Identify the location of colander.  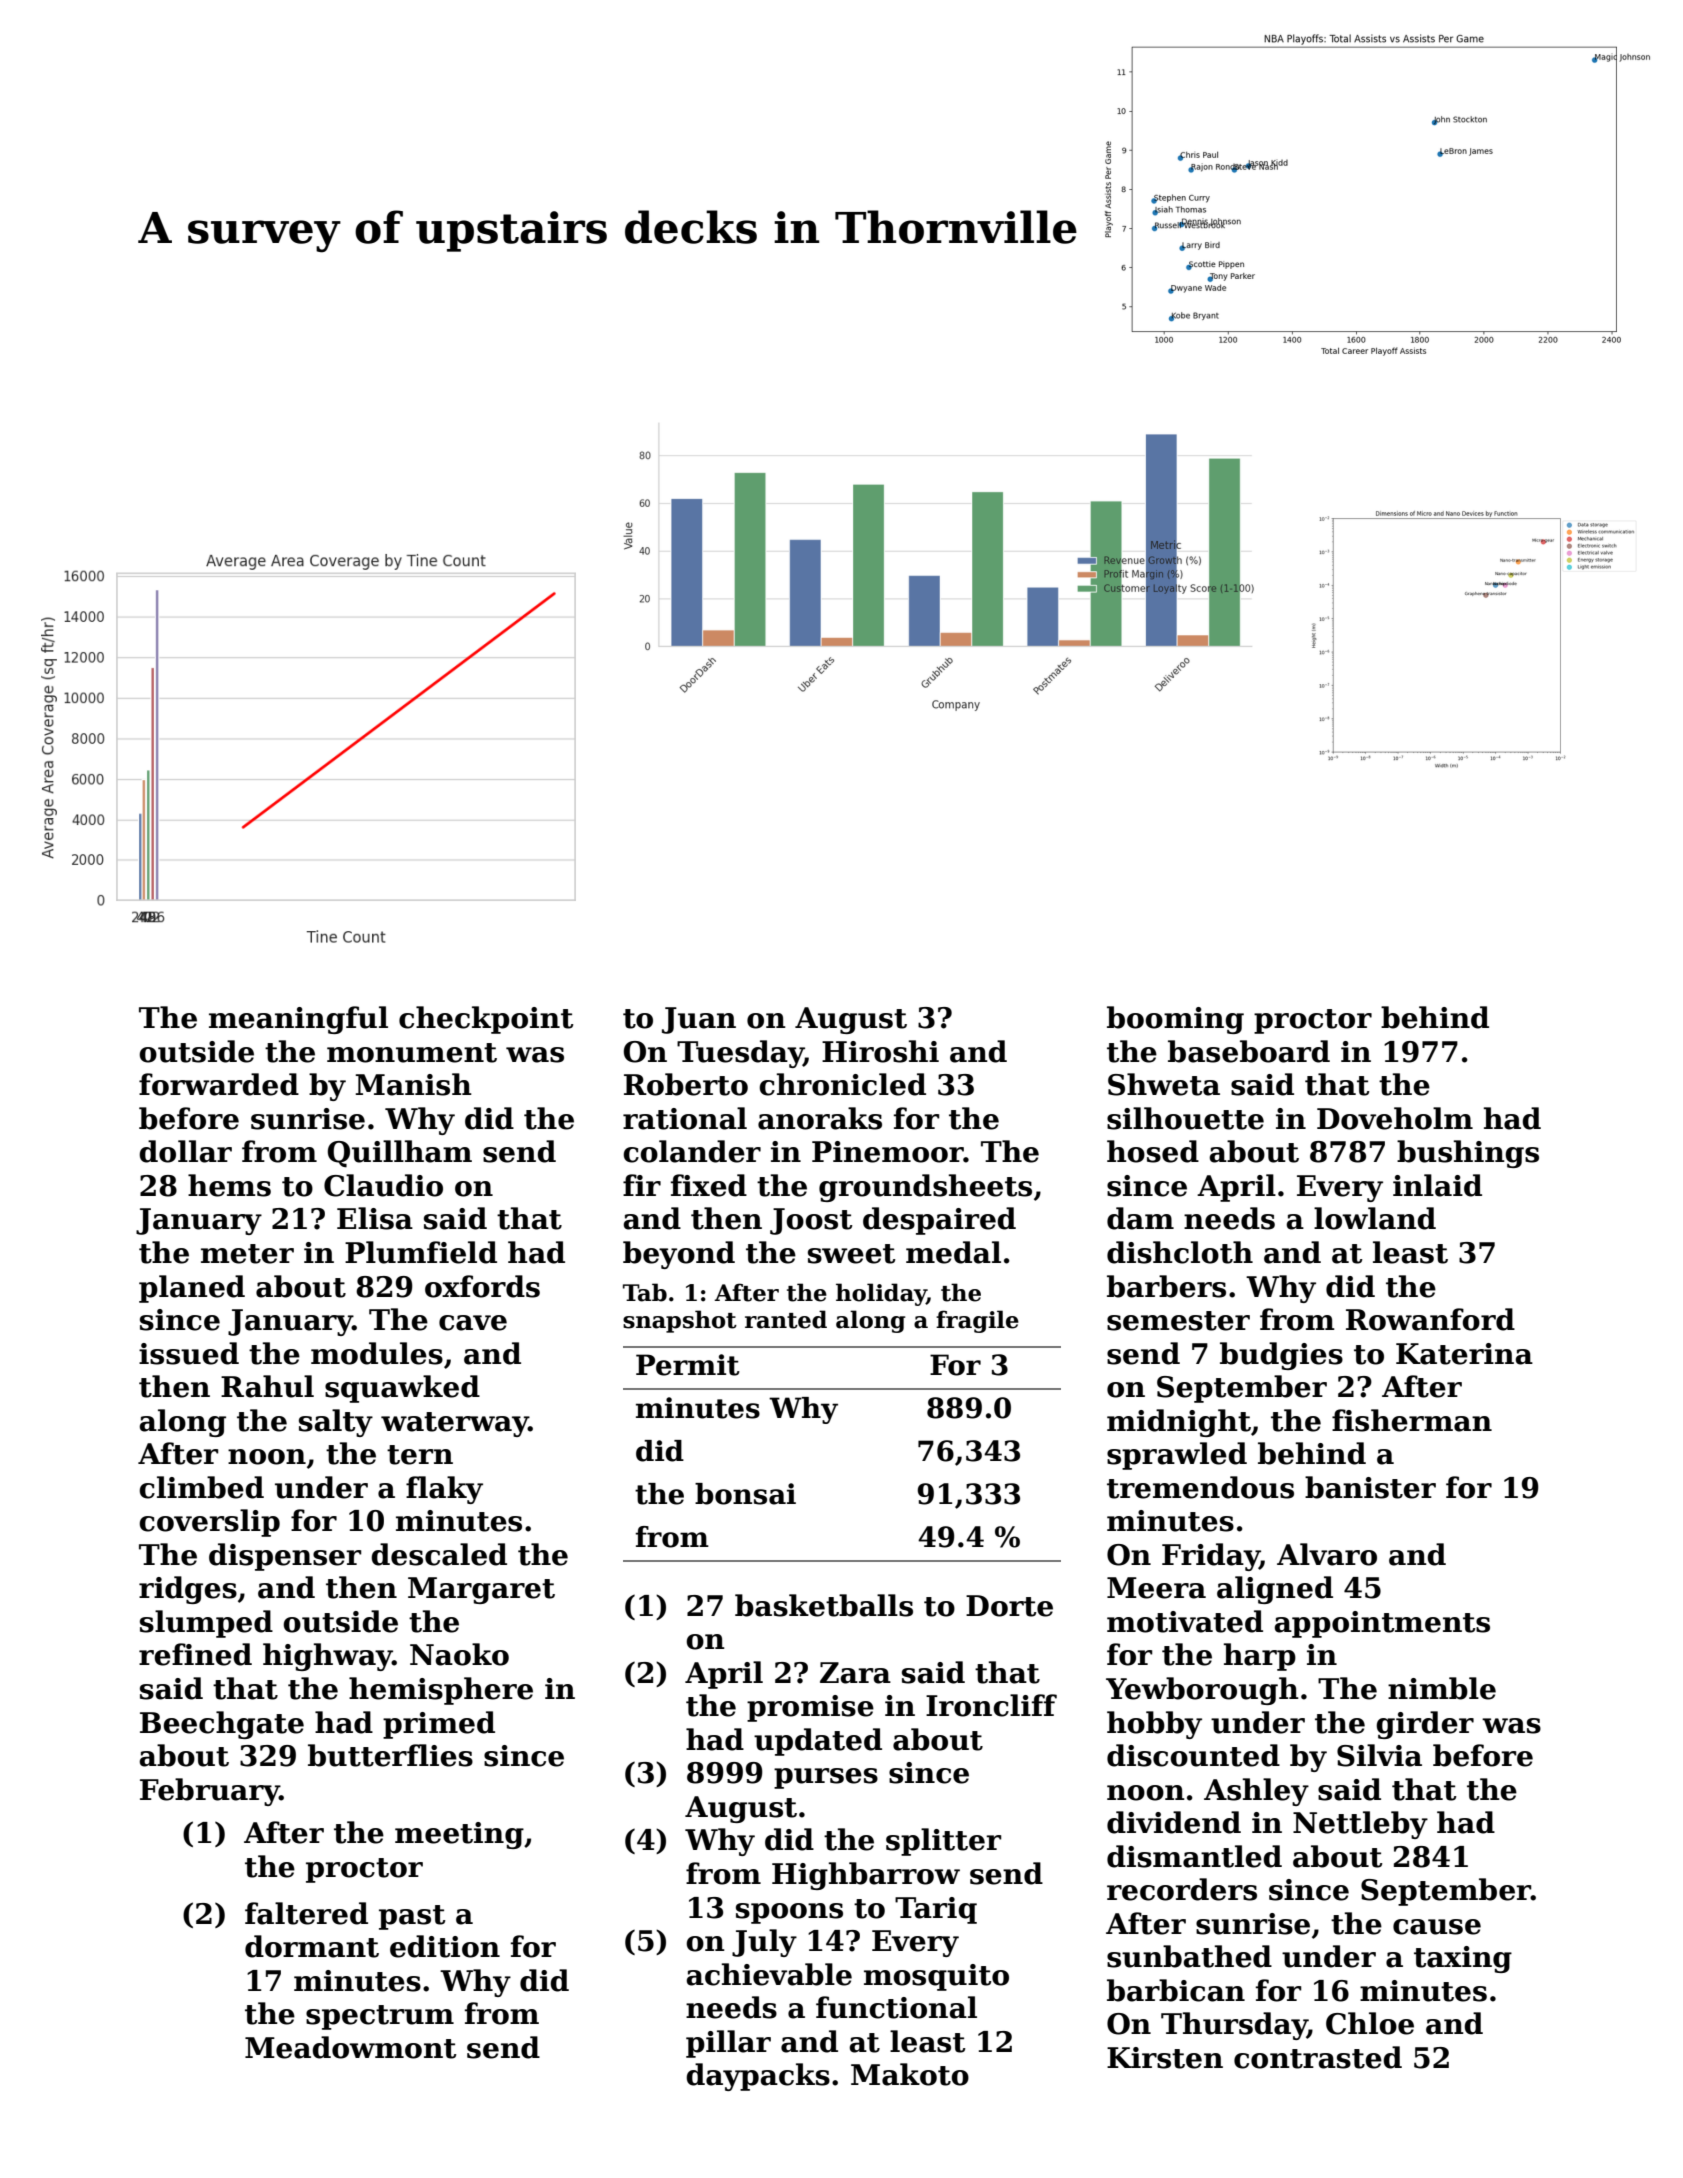
(692, 1151).
